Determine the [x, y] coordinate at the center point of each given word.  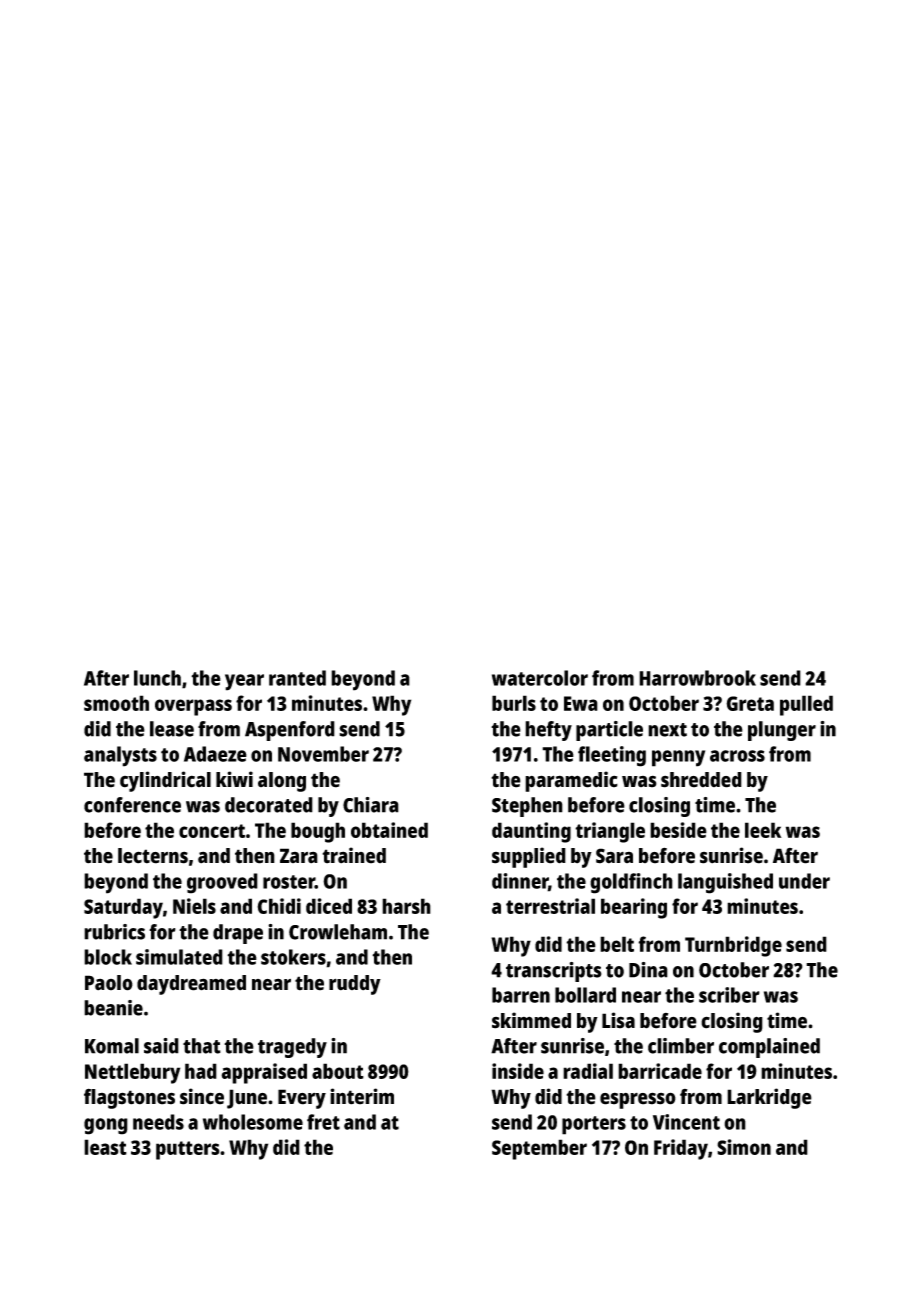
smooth [116, 703]
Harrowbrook [697, 678]
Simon [744, 1147]
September [539, 1149]
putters [188, 1150]
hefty [548, 731]
